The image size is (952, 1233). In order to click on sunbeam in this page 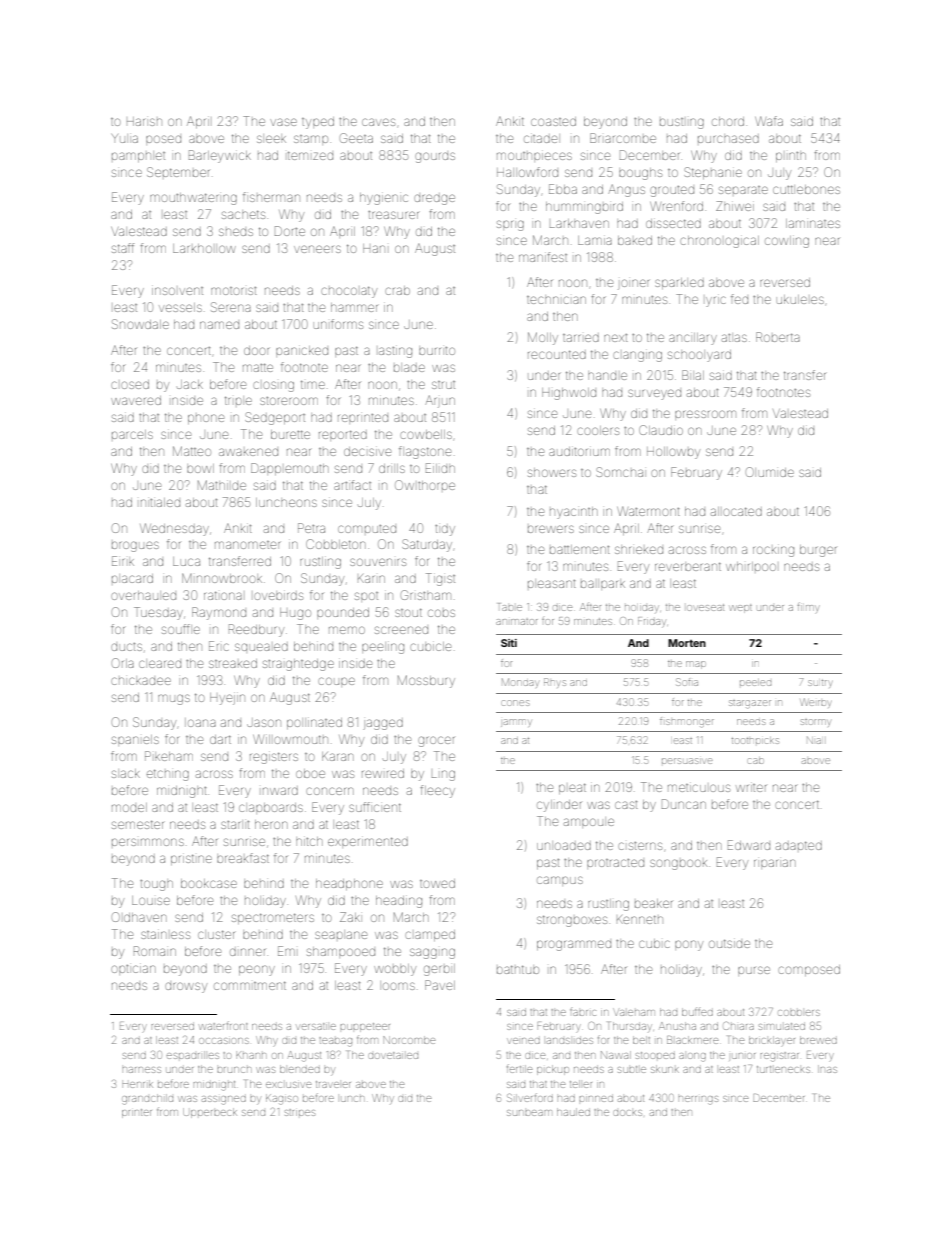, I will do `click(529, 1113)`.
